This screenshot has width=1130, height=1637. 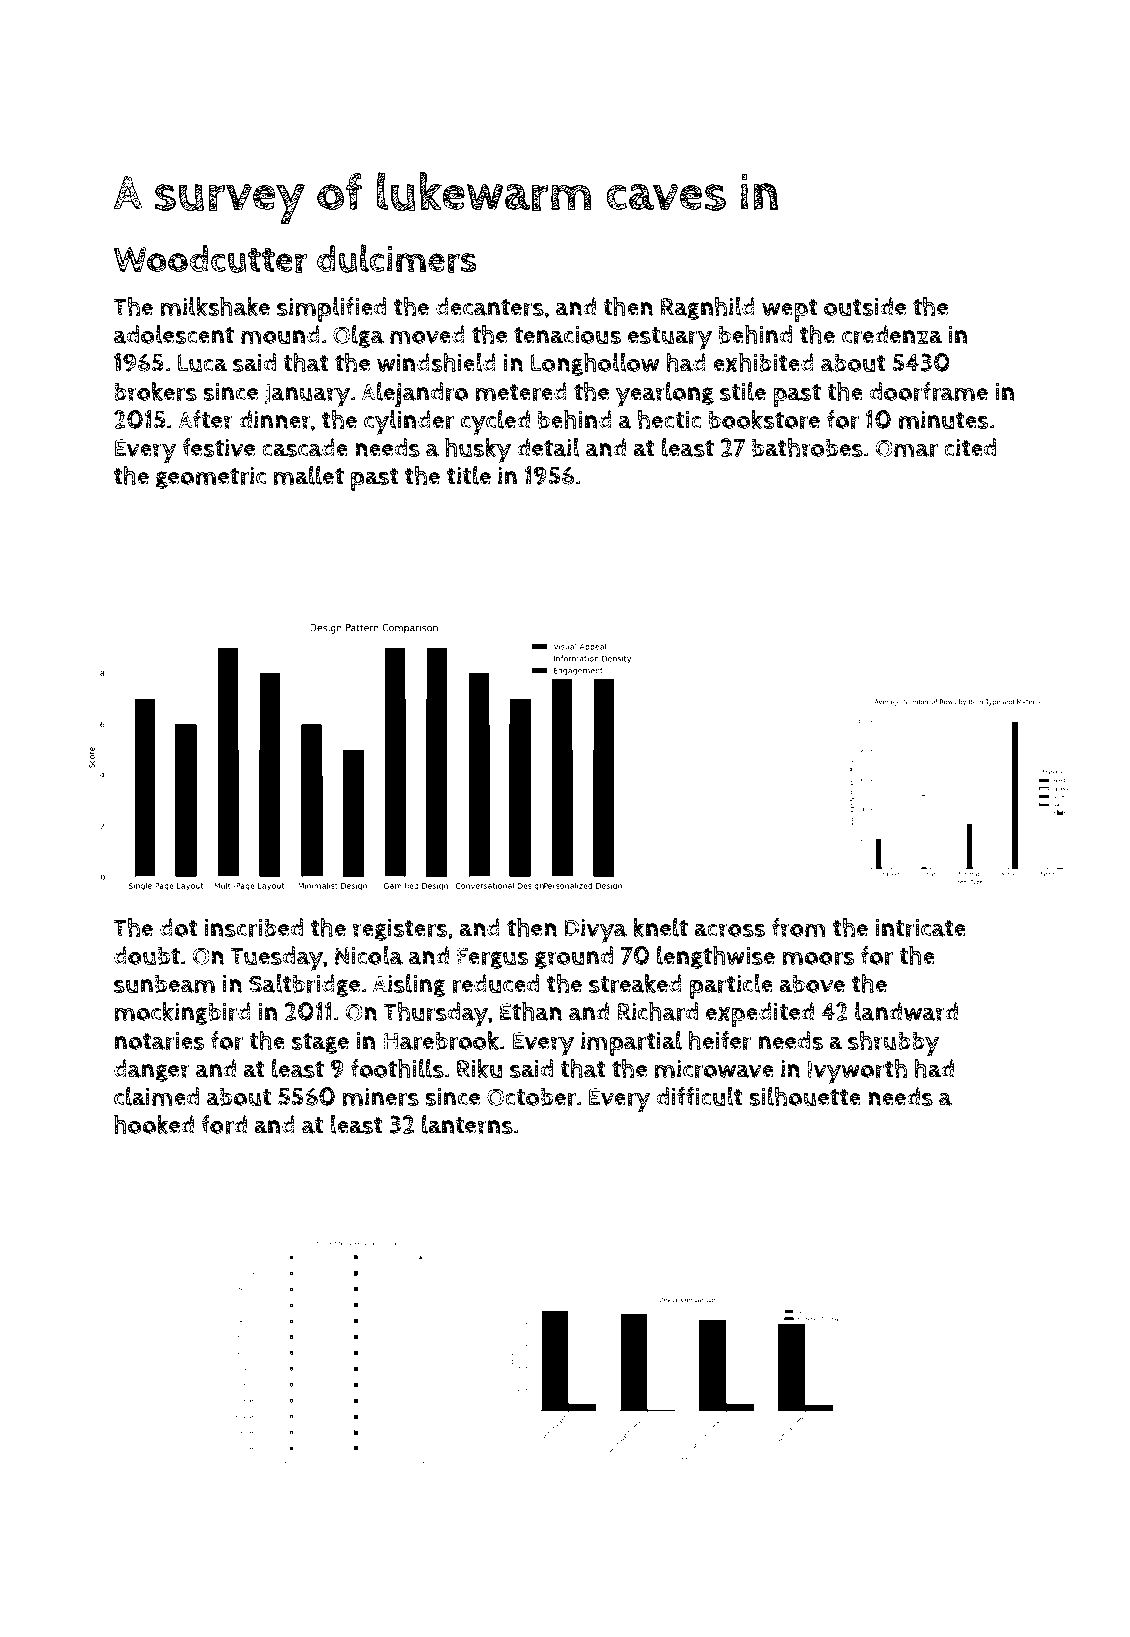 I want to click on Luca, so click(x=202, y=363).
